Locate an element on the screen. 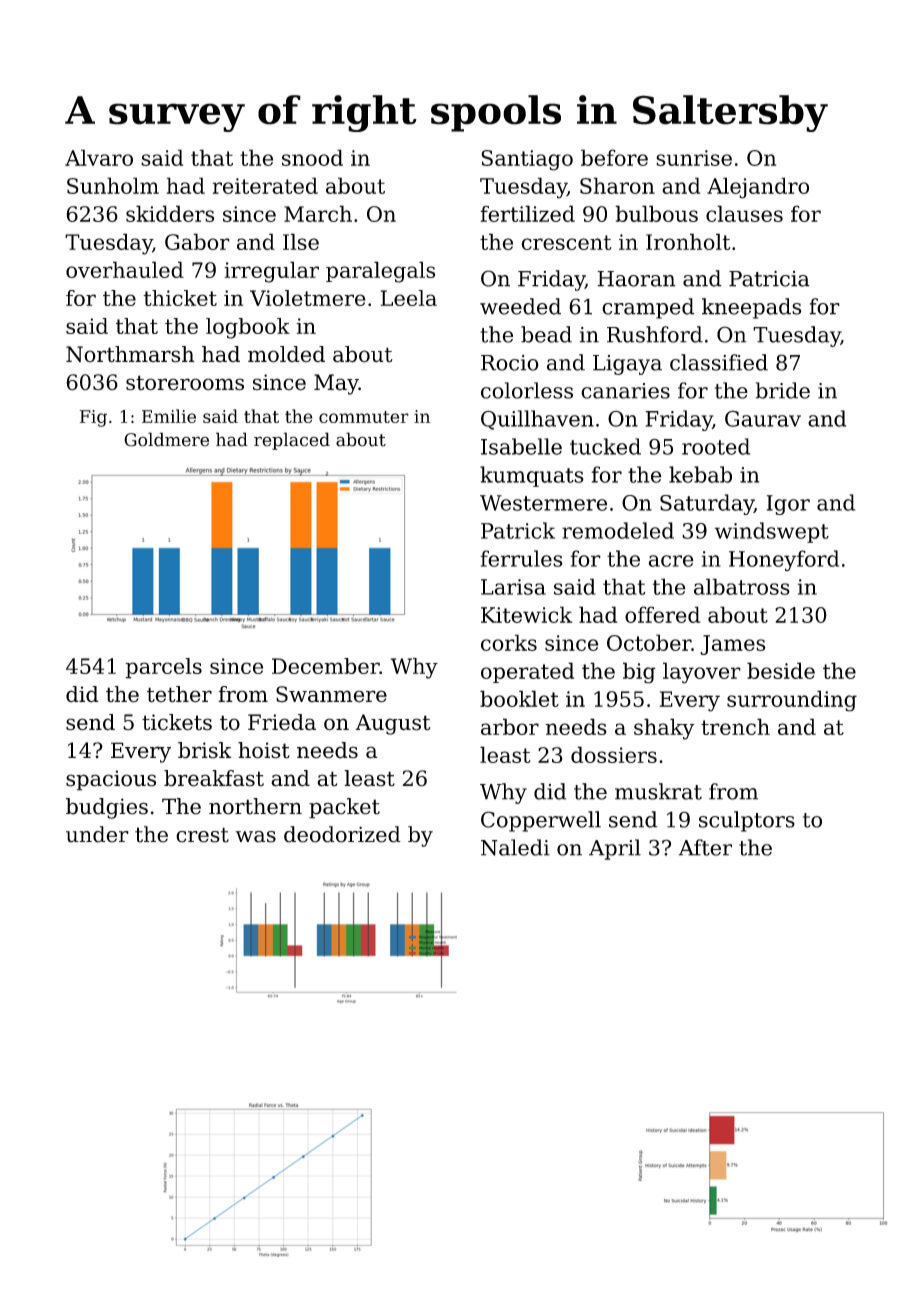 The height and width of the screenshot is (1311, 924). Alejandro is located at coordinates (758, 188).
